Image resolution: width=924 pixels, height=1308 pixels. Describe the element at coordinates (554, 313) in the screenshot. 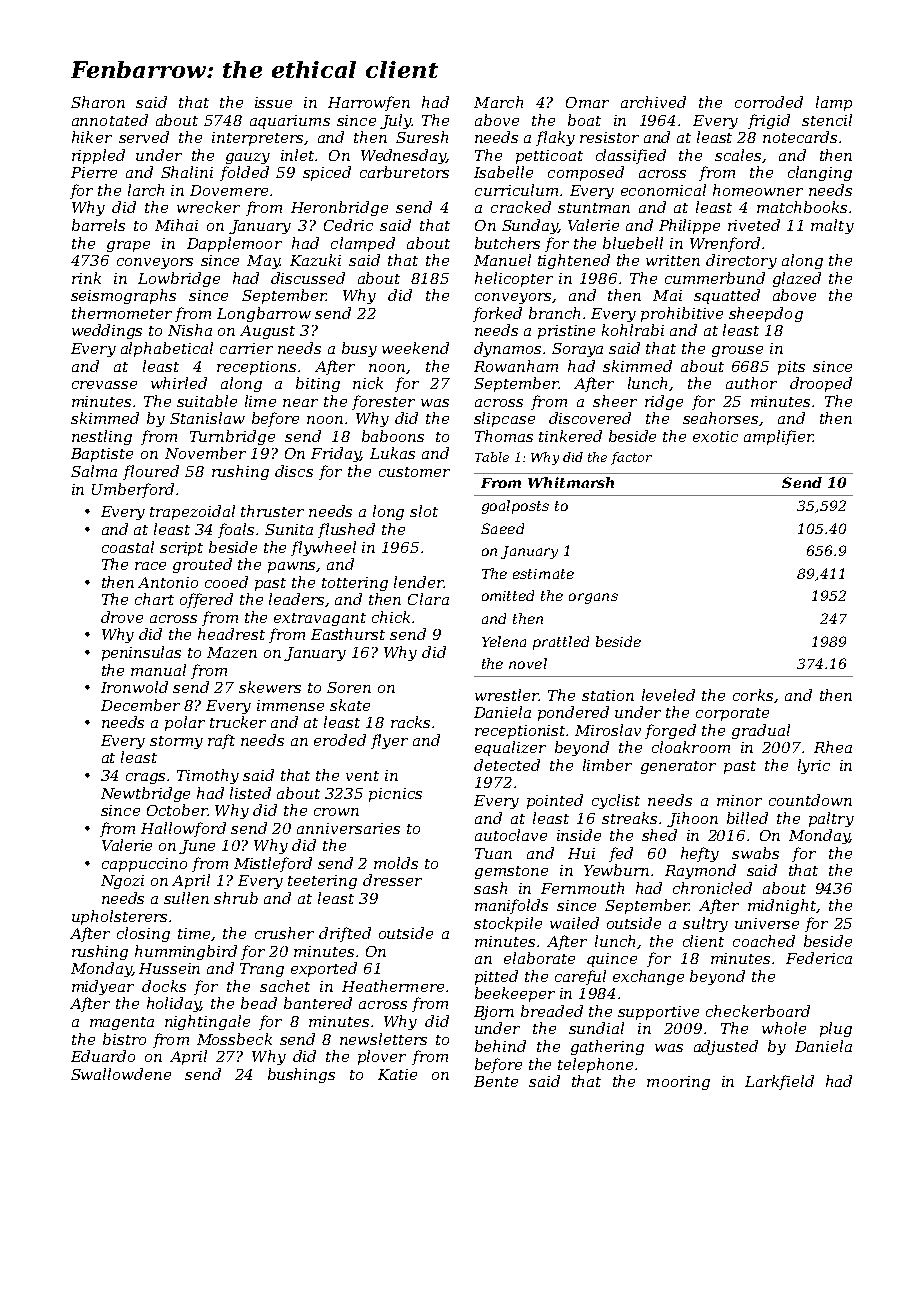

I see `branch` at that location.
